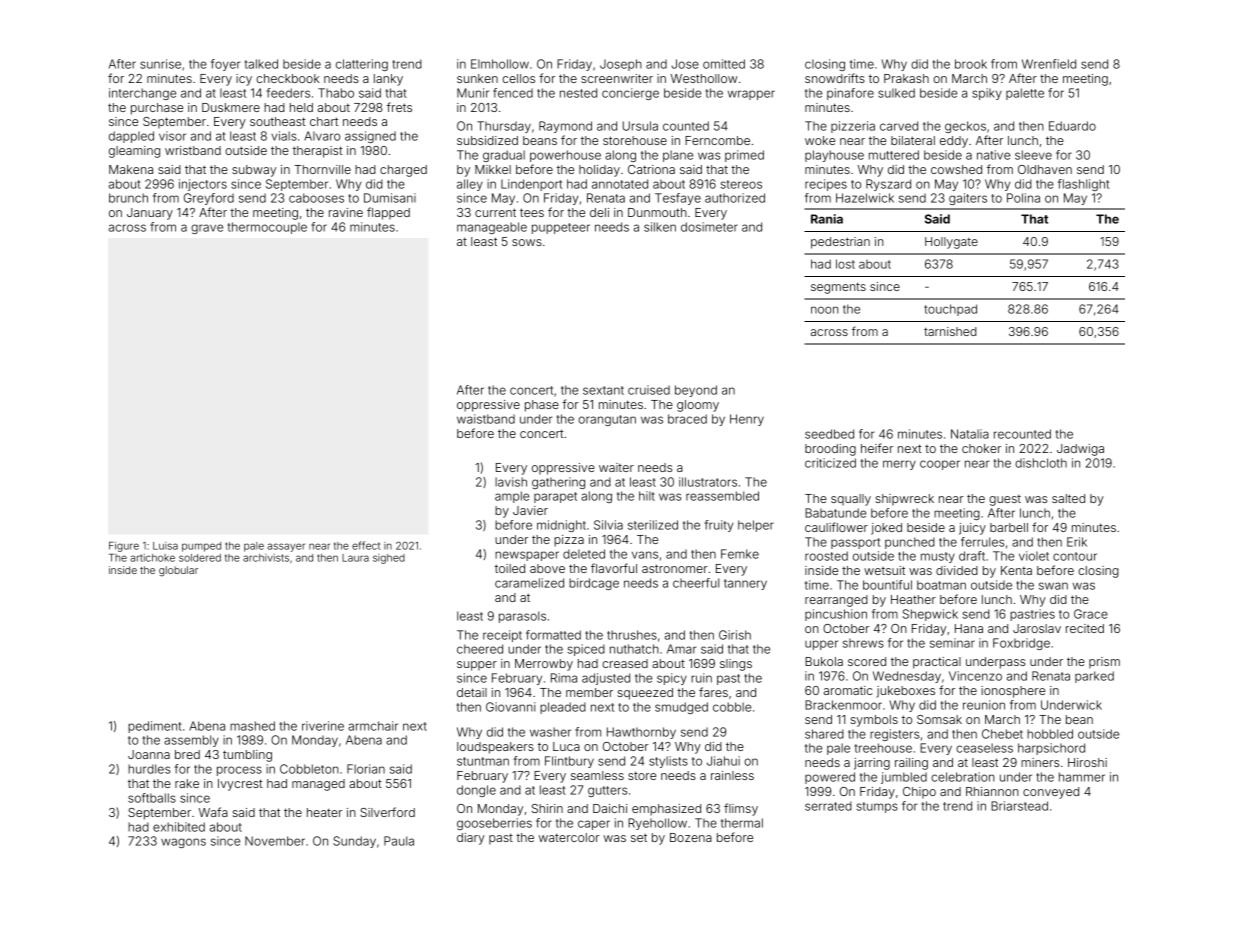 This screenshot has width=1233, height=952. I want to click on riverine, so click(323, 726).
